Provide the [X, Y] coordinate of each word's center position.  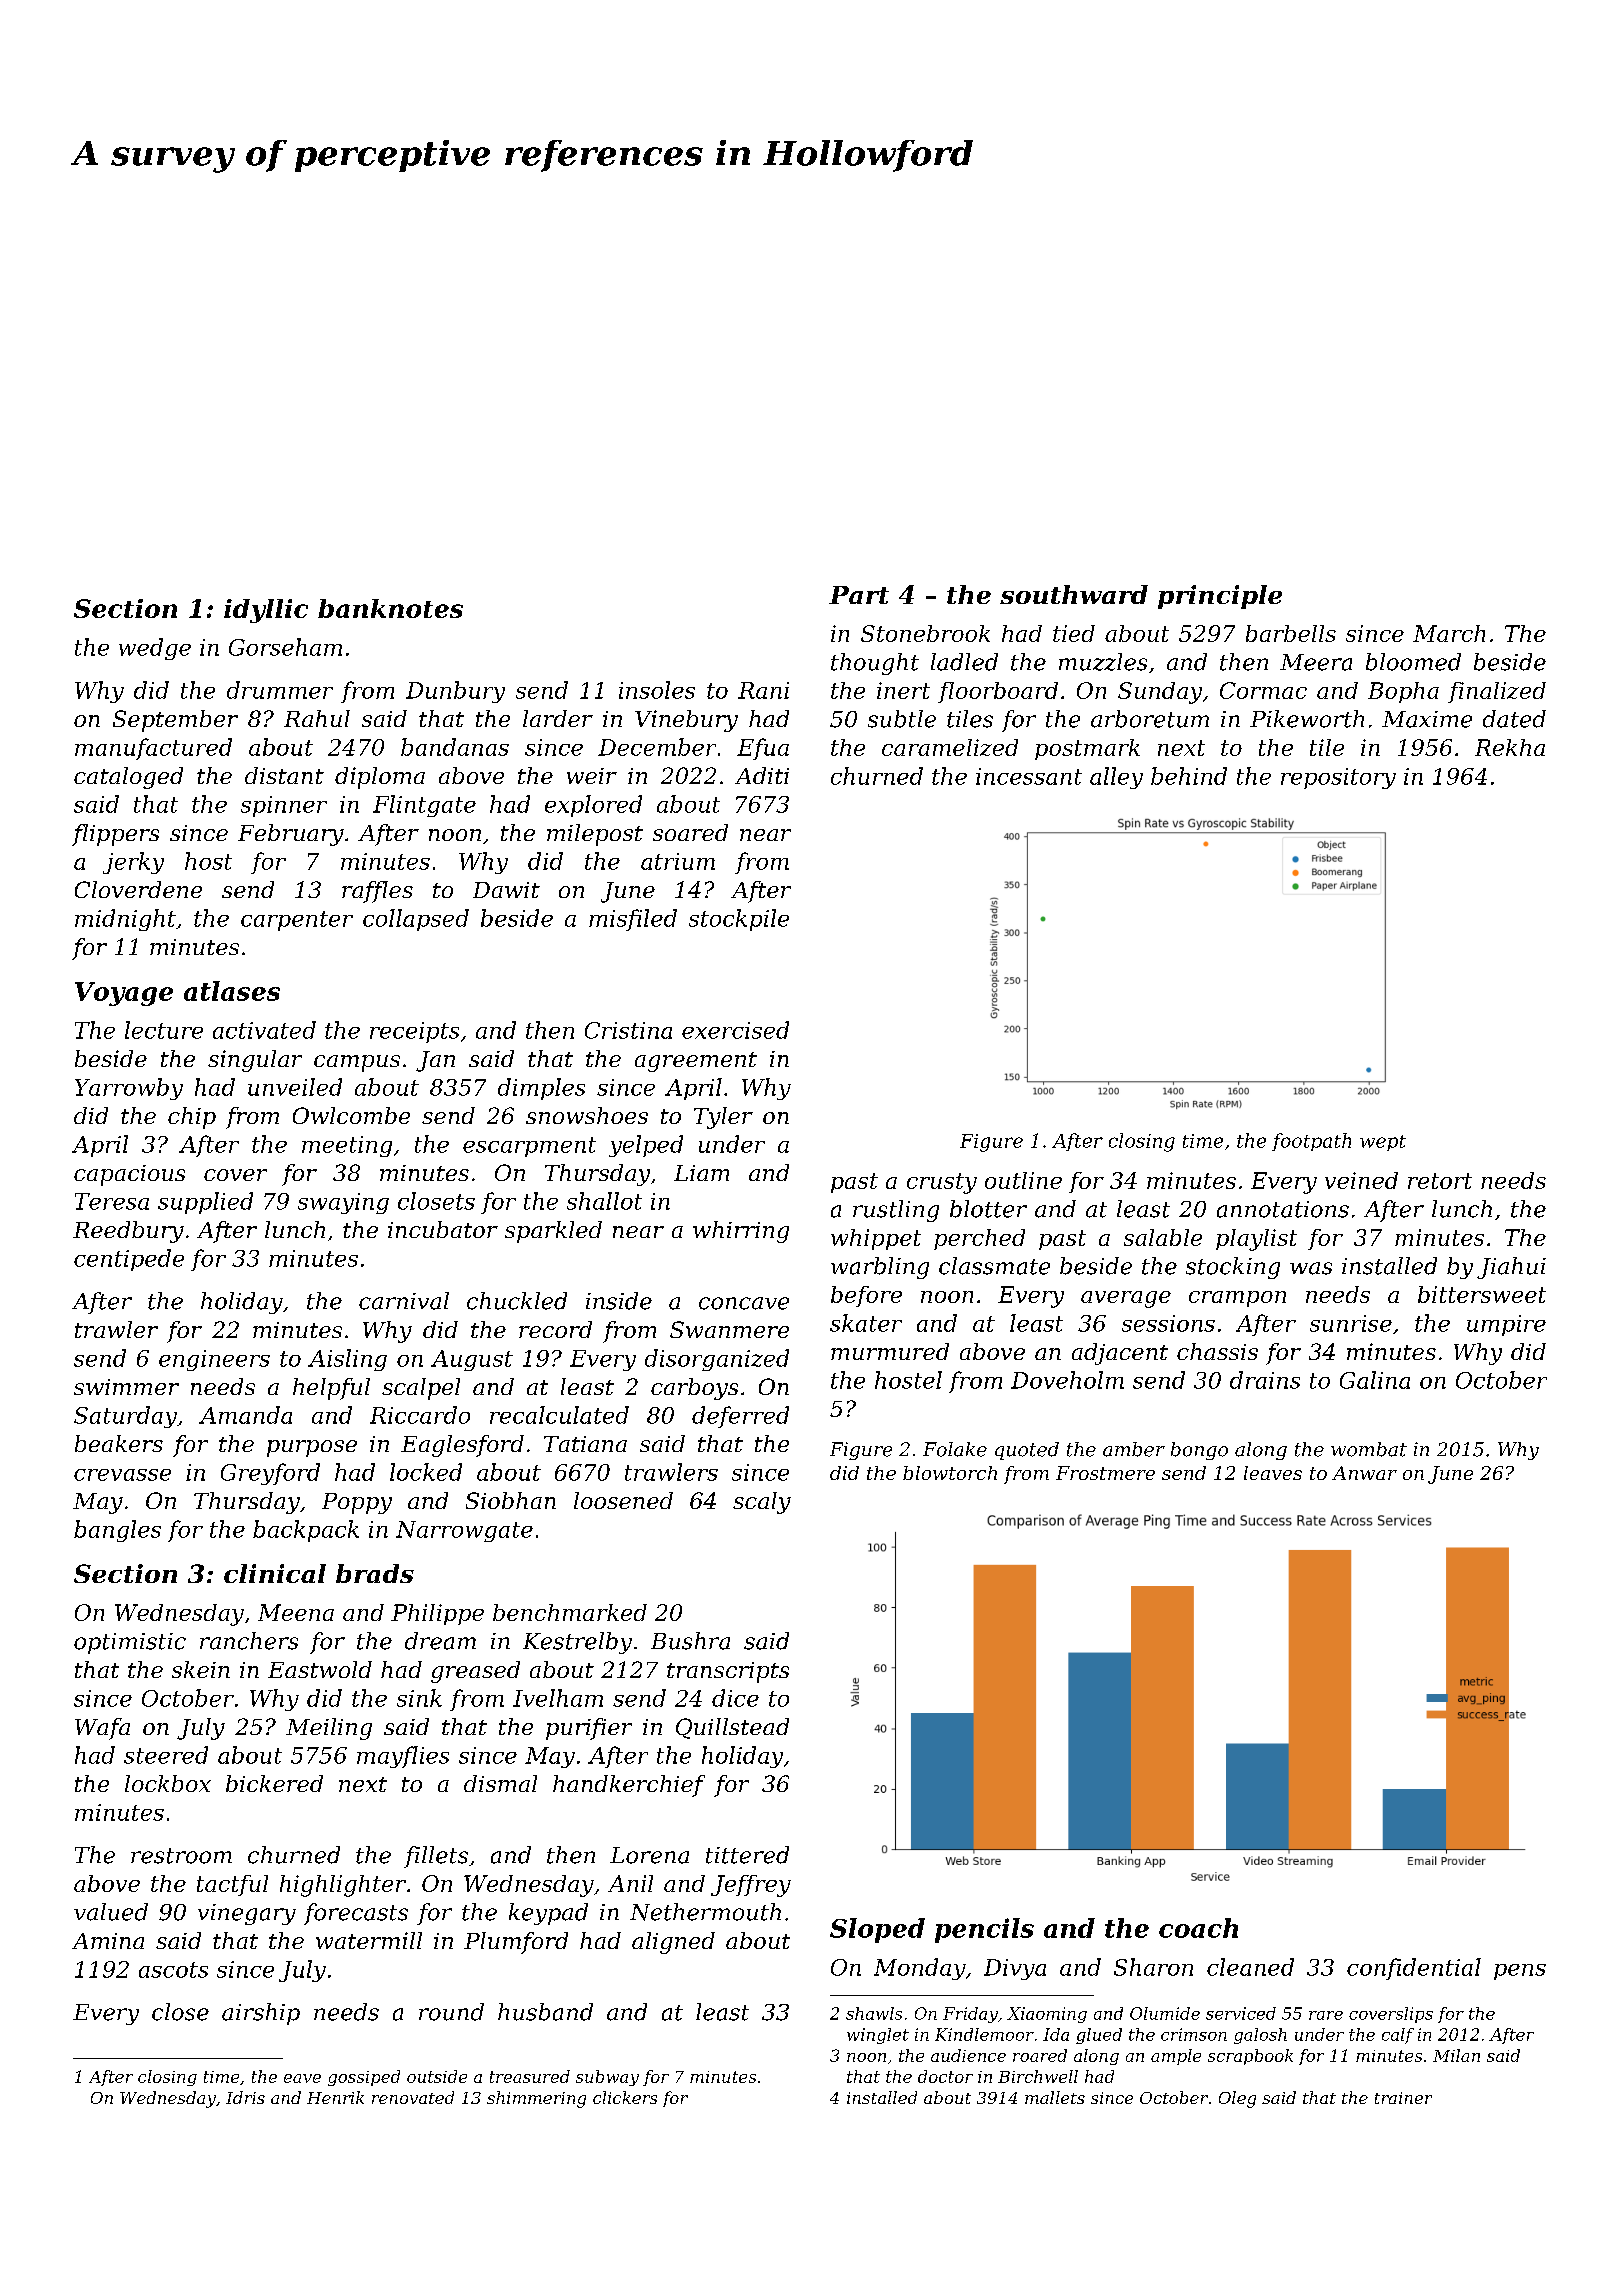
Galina [1375, 1380]
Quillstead [732, 1728]
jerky [133, 863]
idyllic [266, 611]
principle [1220, 597]
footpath [1311, 1142]
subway [607, 2078]
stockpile [739, 920]
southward [1074, 594]
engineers [214, 1360]
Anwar [1364, 1473]
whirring [741, 1232]
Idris [245, 2097]
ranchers [249, 1641]
